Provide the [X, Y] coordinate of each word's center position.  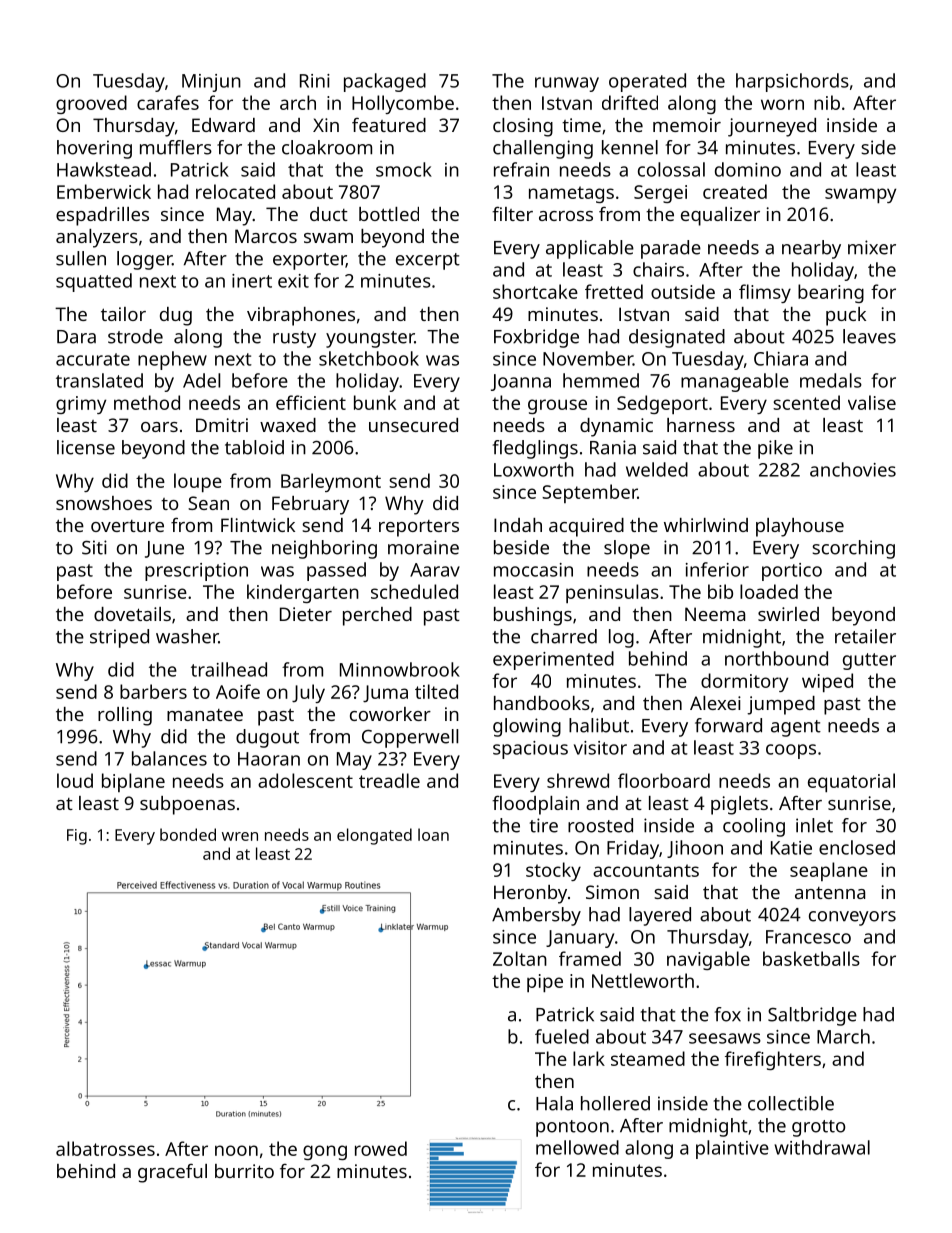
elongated [374, 836]
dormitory [744, 682]
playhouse [800, 527]
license [86, 447]
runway [567, 84]
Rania [613, 447]
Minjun [211, 83]
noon [236, 1150]
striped [119, 638]
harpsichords [792, 82]
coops [791, 751]
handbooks [542, 703]
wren [240, 836]
